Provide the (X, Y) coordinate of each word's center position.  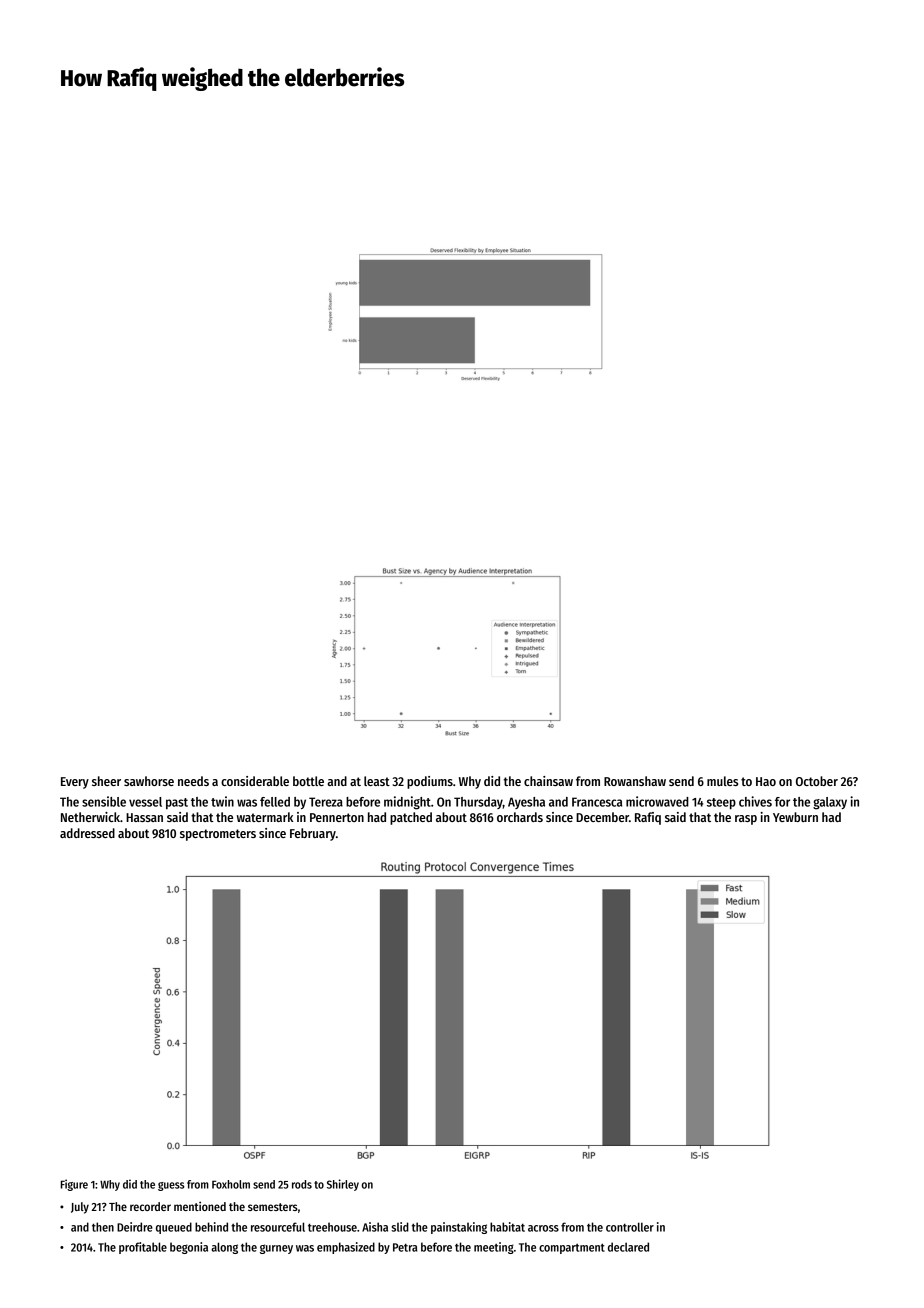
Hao (766, 781)
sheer (106, 781)
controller (630, 1227)
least (377, 781)
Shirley (343, 1185)
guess (171, 1186)
